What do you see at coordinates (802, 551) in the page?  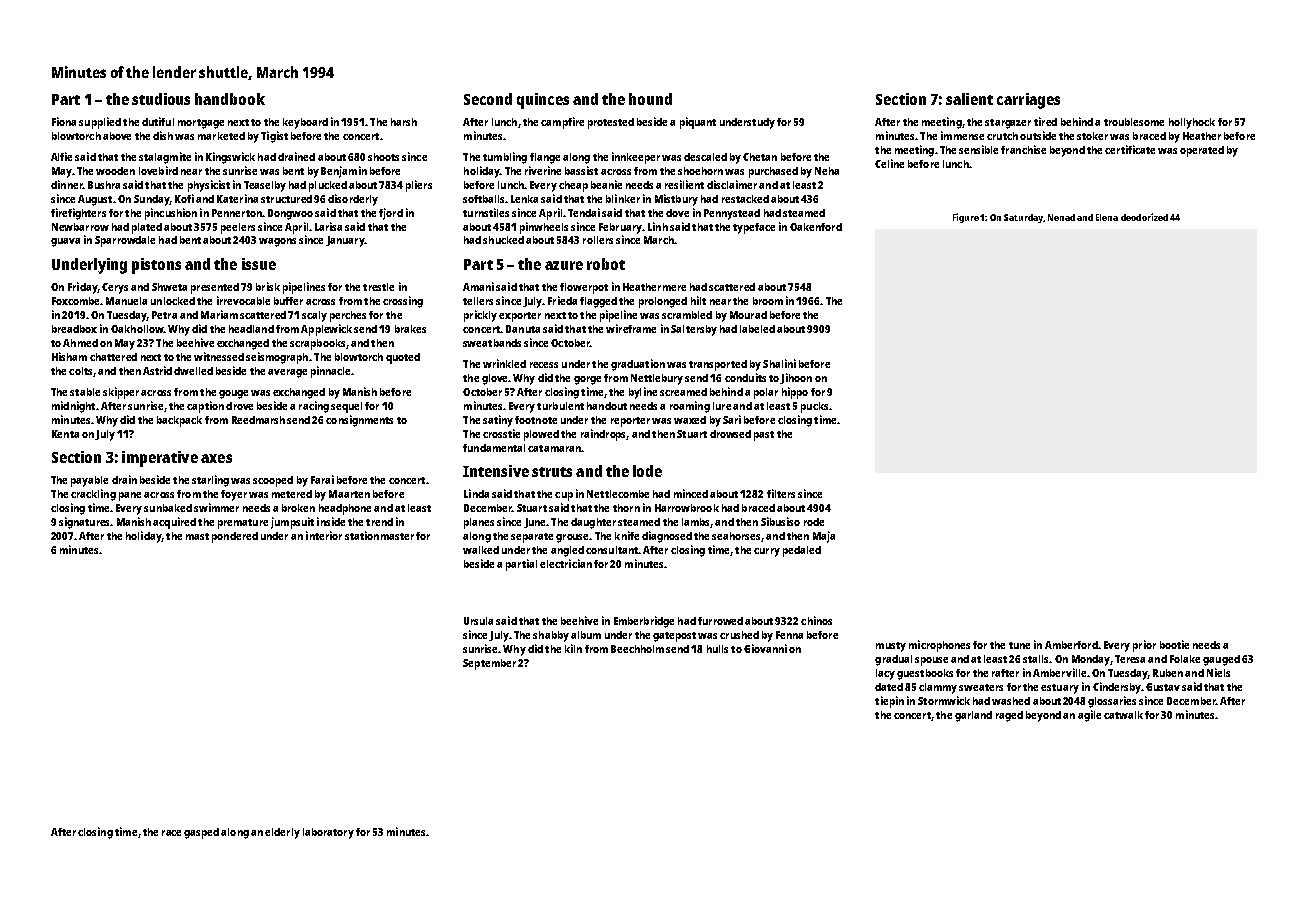 I see `pedaled` at bounding box center [802, 551].
